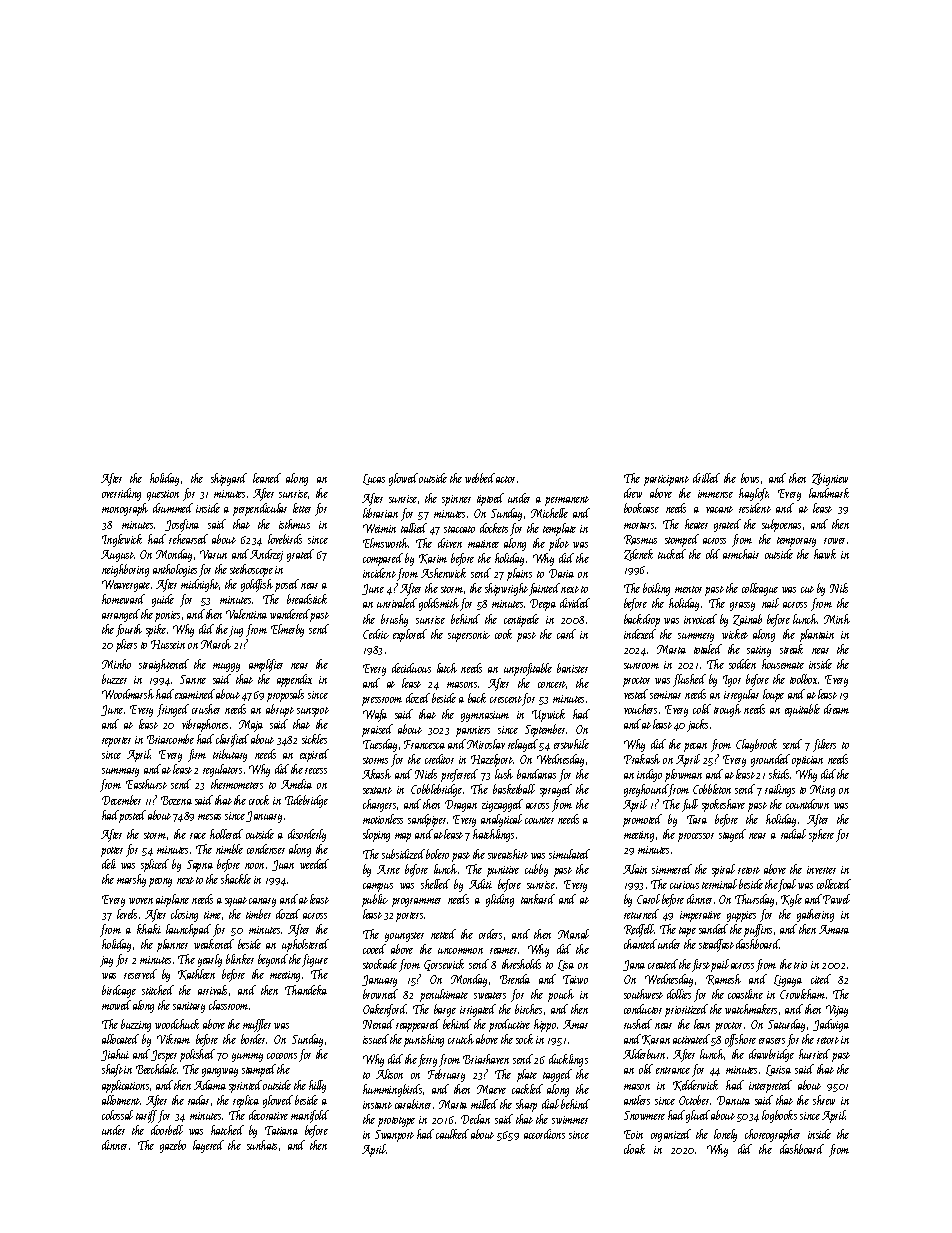 The image size is (952, 1233). What do you see at coordinates (493, 835) in the image?
I see `hatchlings` at bounding box center [493, 835].
